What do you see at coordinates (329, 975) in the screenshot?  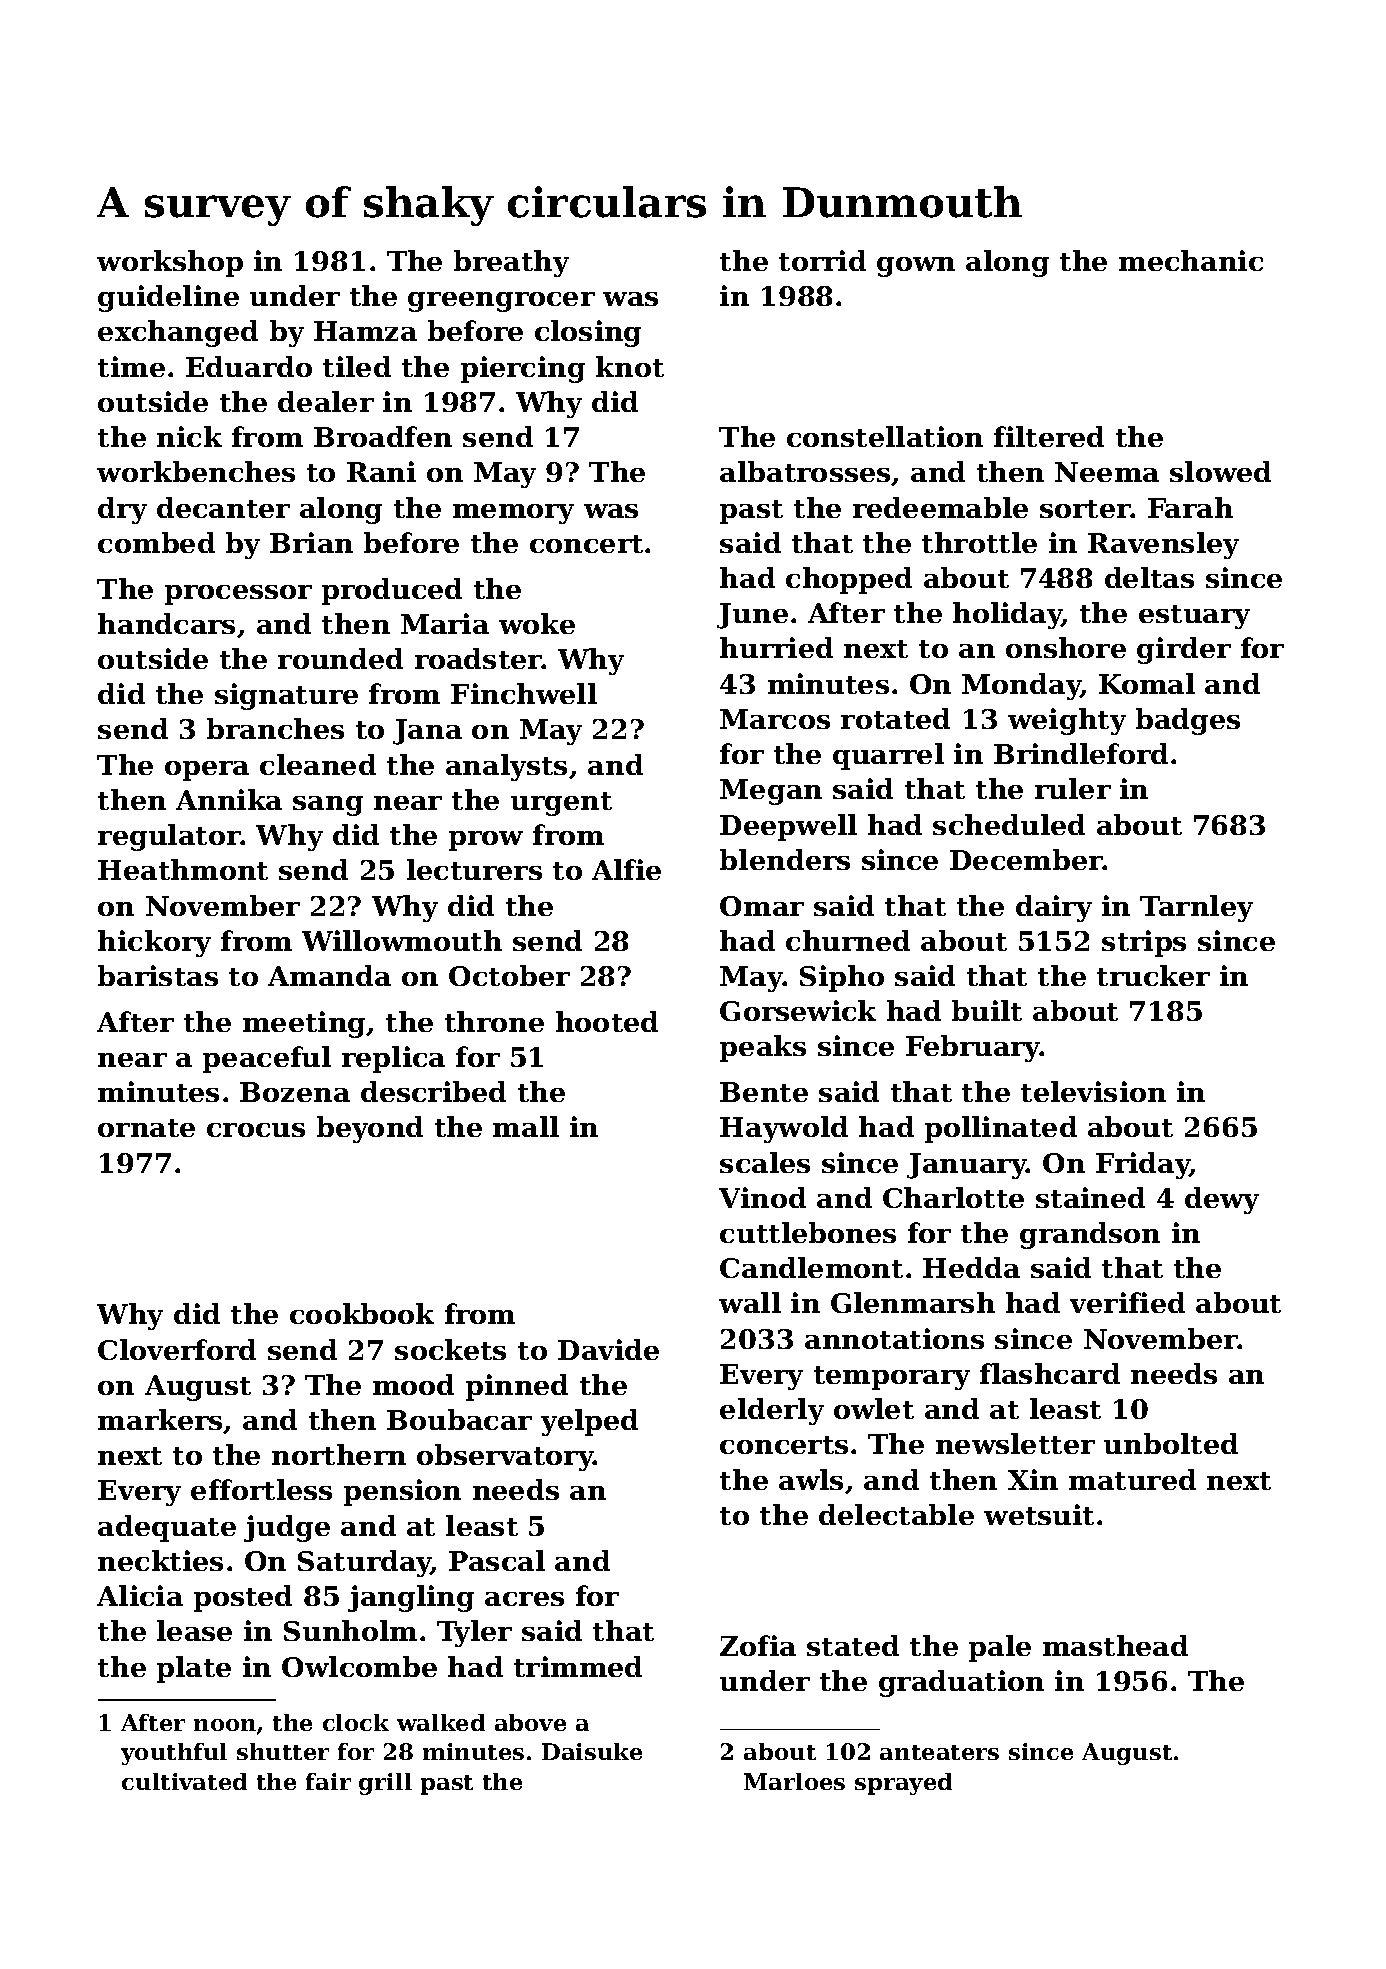 I see `Amanda` at bounding box center [329, 975].
